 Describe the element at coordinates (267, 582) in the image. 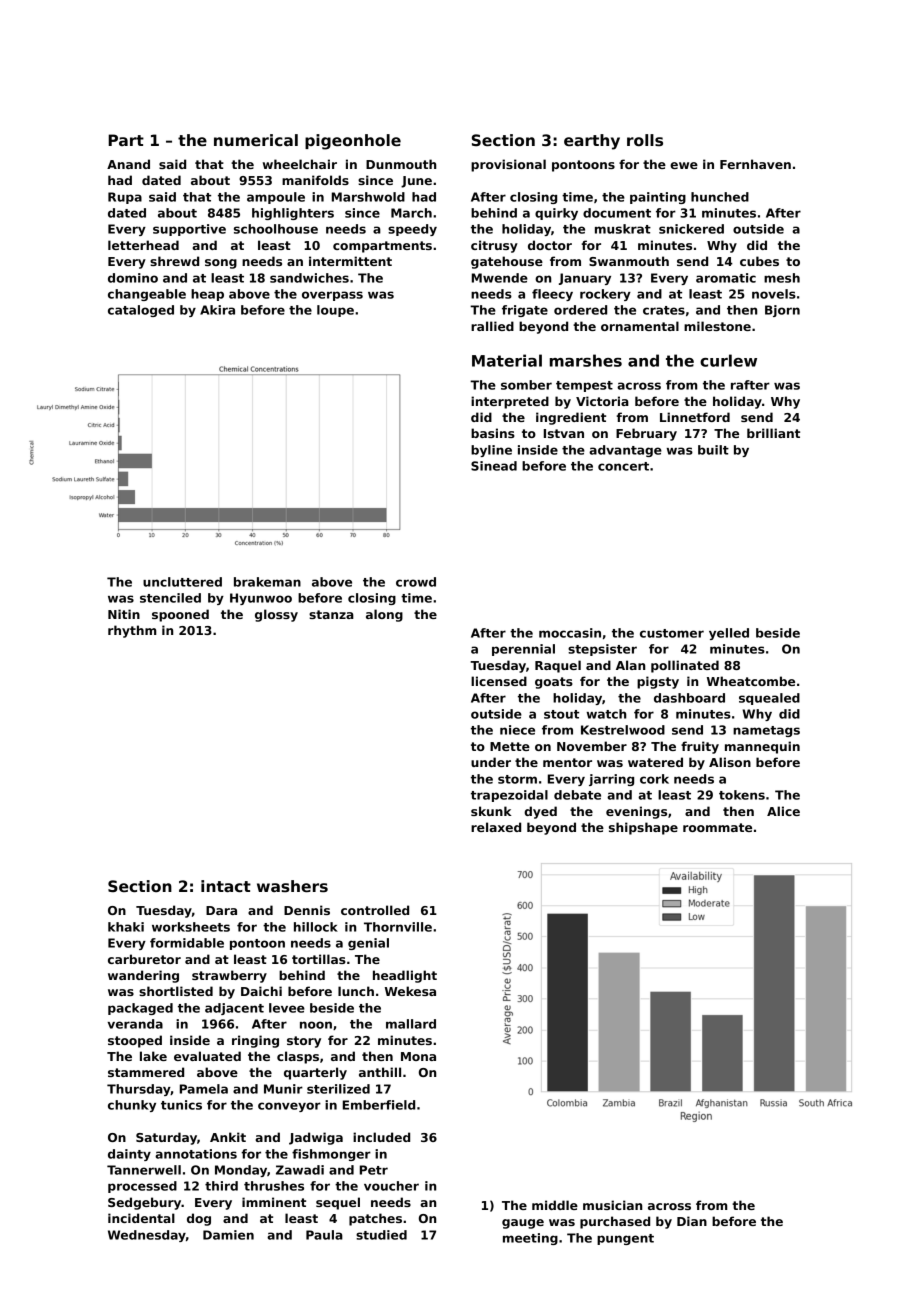

I see `brakeman` at that location.
